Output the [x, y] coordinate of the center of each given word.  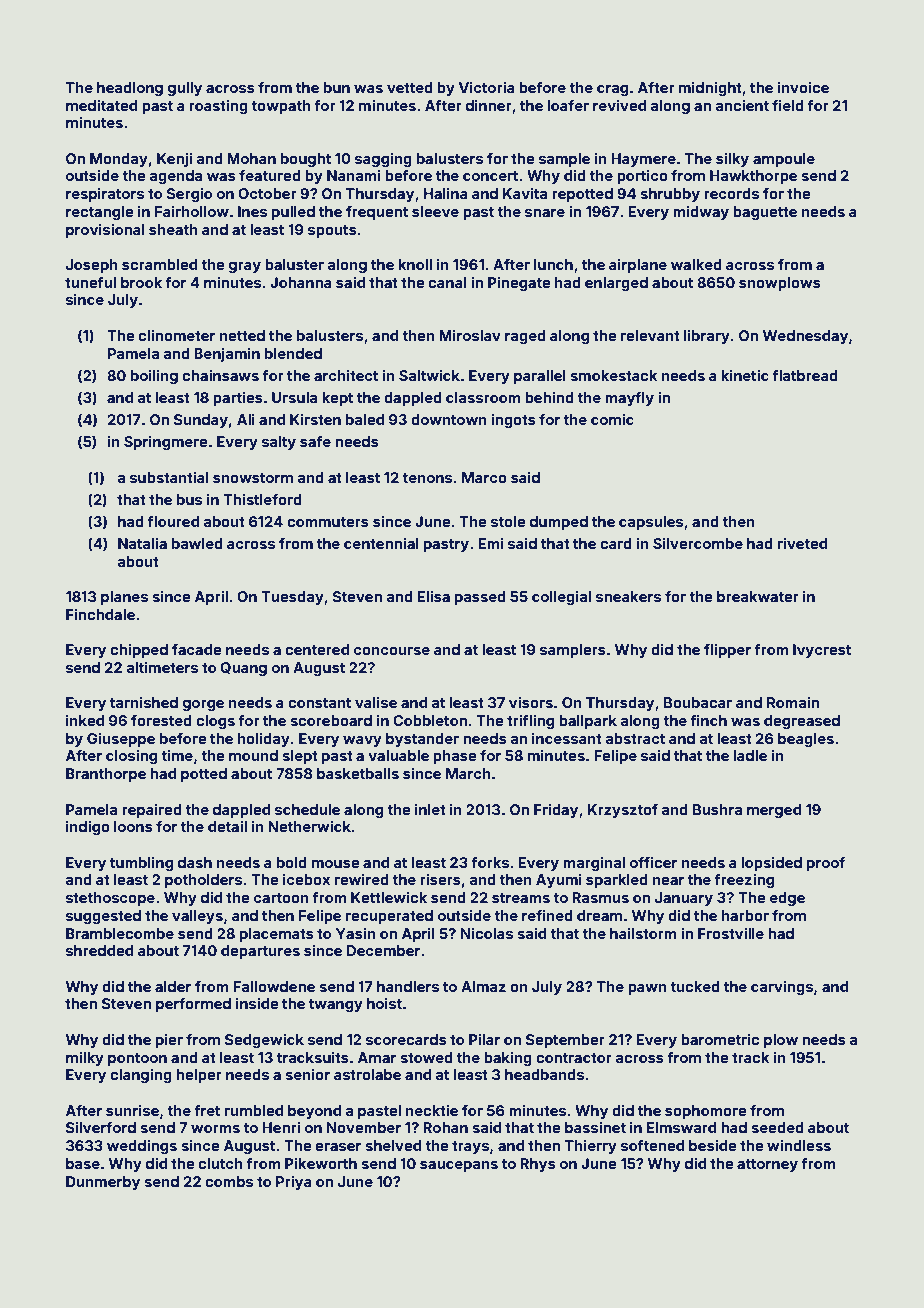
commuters [328, 522]
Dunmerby [103, 1183]
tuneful [90, 282]
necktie [432, 1110]
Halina [446, 193]
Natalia [142, 543]
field [788, 105]
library [707, 337]
